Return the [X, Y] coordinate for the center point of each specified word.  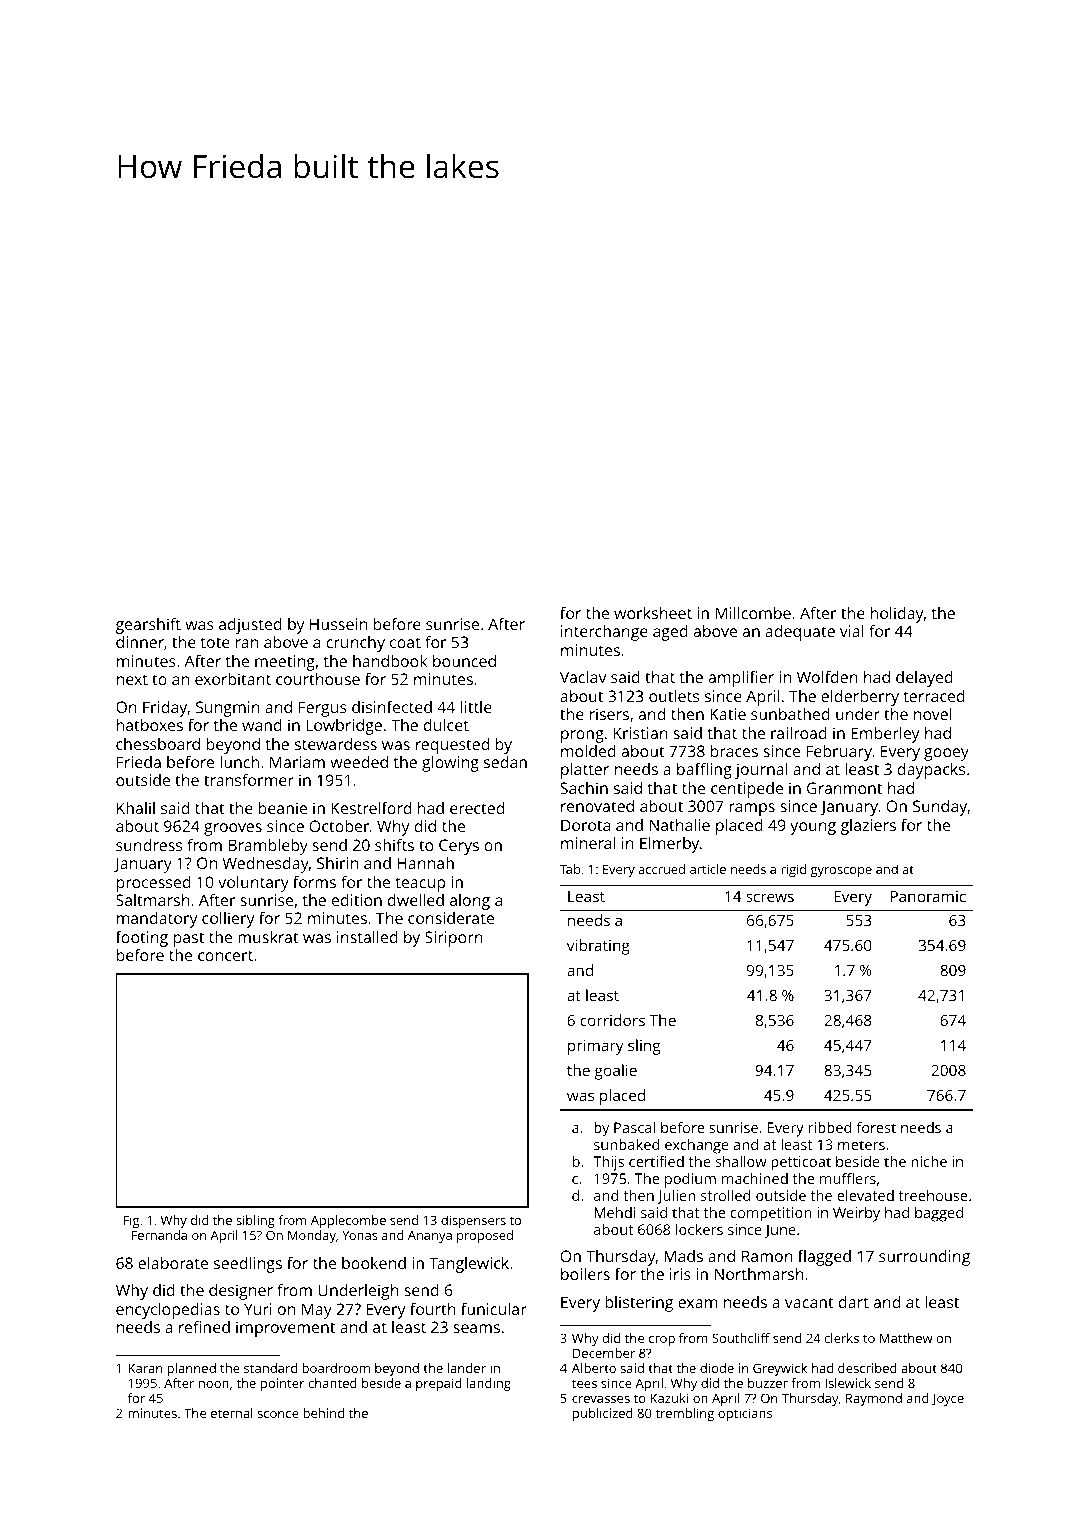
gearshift [148, 626]
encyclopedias [168, 1311]
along [470, 902]
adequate [800, 633]
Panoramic [928, 896]
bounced [464, 661]
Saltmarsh [153, 900]
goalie [616, 1072]
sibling [255, 1221]
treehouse [933, 1195]
